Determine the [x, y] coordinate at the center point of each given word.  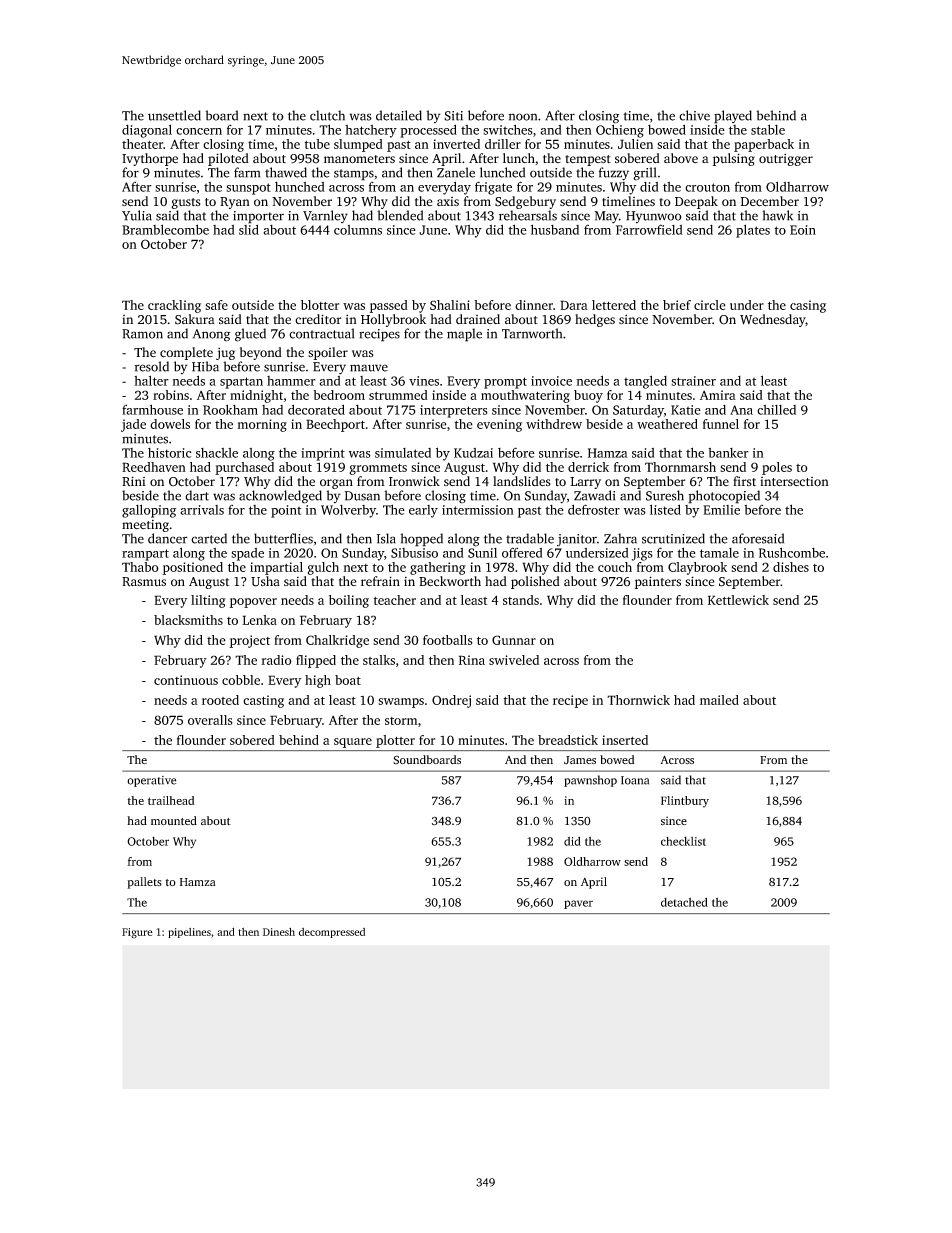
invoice [551, 381]
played [733, 117]
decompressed [332, 933]
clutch [327, 115]
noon [522, 117]
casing [808, 306]
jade [133, 425]
